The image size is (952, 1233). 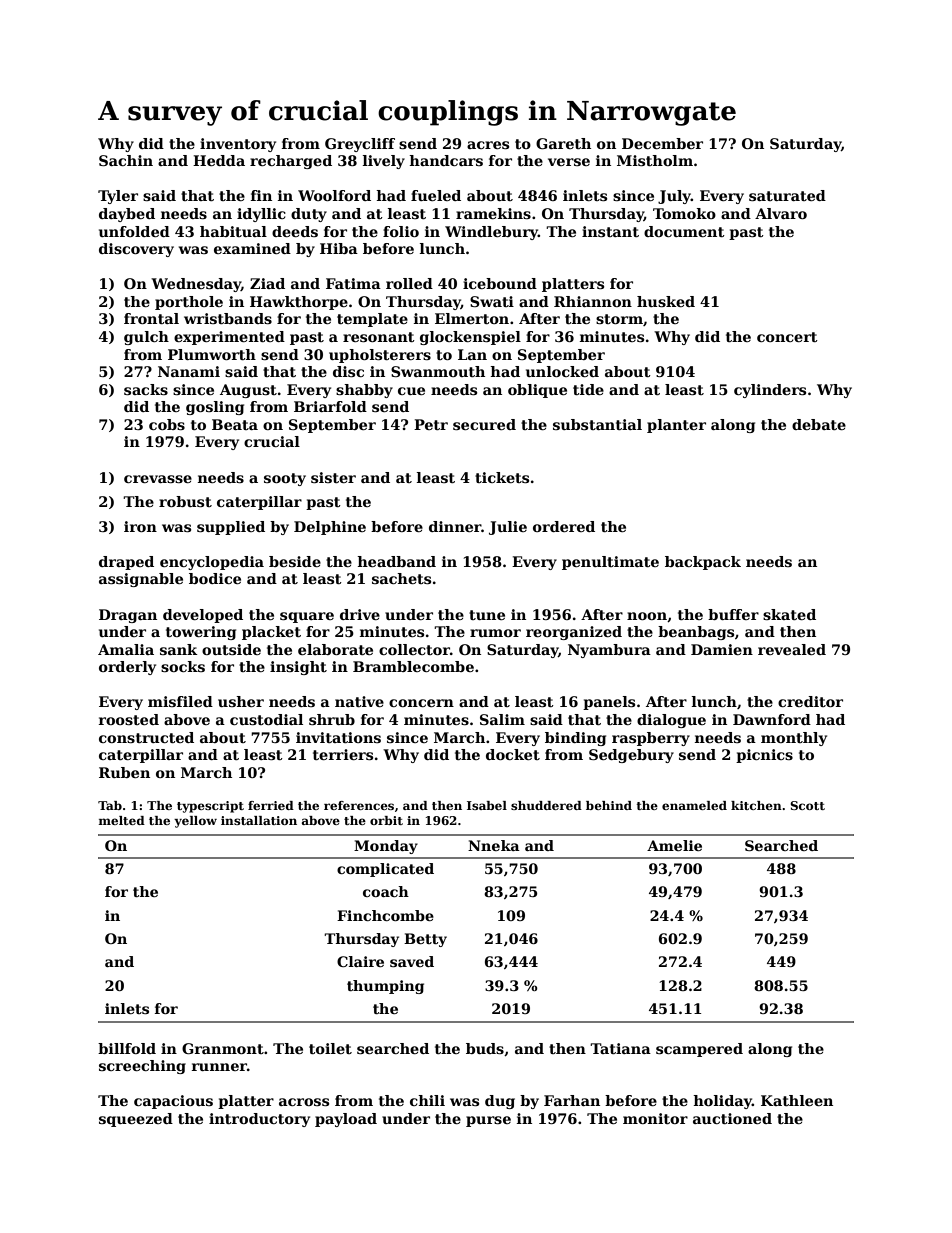 What do you see at coordinates (699, 1050) in the image?
I see `scampered` at bounding box center [699, 1050].
